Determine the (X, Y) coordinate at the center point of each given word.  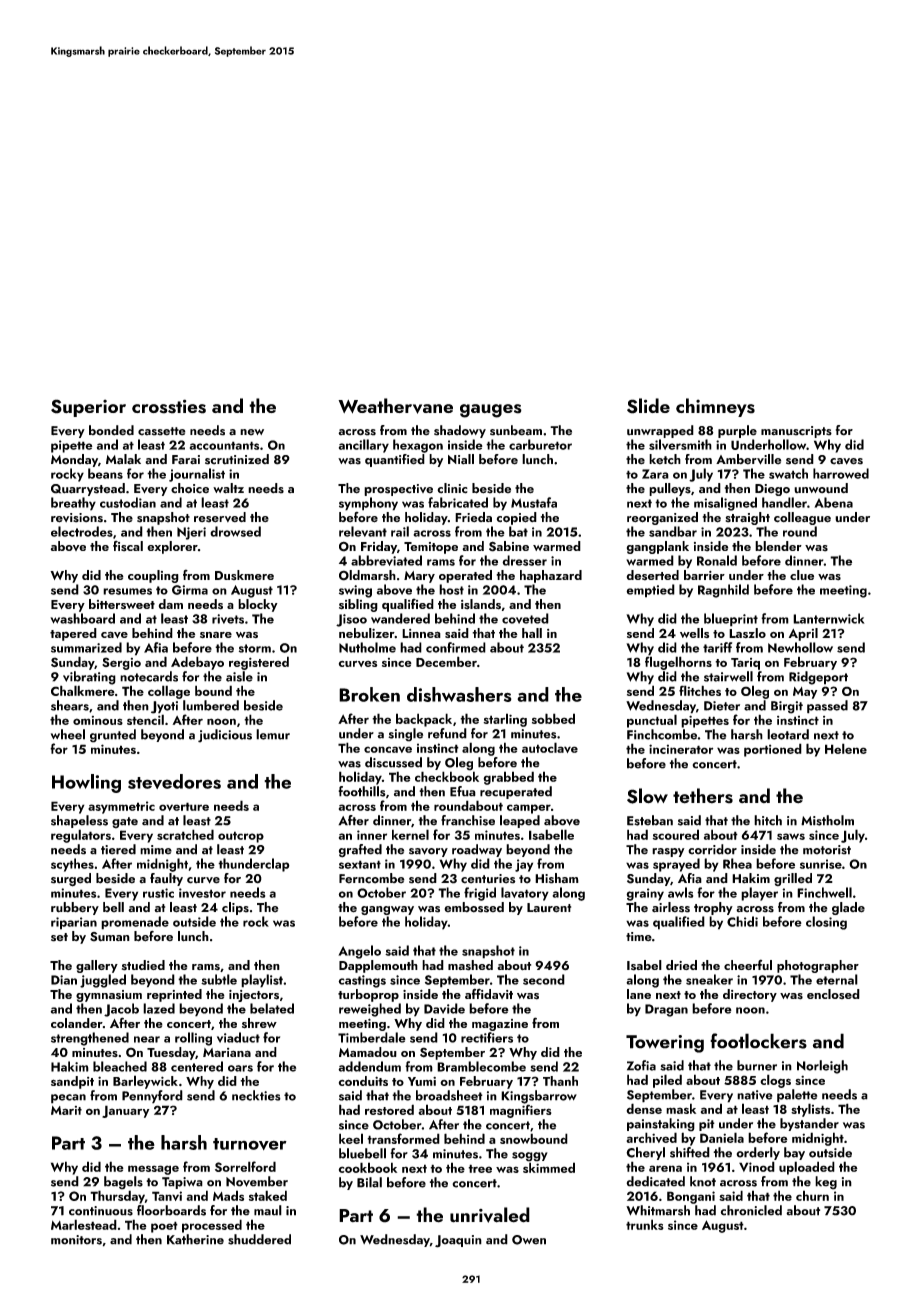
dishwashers (459, 694)
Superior (88, 408)
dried (681, 965)
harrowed (841, 473)
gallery (97, 966)
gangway (387, 910)
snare (216, 635)
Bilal (369, 1182)
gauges (491, 411)
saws (791, 836)
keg (826, 1183)
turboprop (368, 995)
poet (164, 1227)
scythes (72, 865)
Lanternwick (829, 618)
